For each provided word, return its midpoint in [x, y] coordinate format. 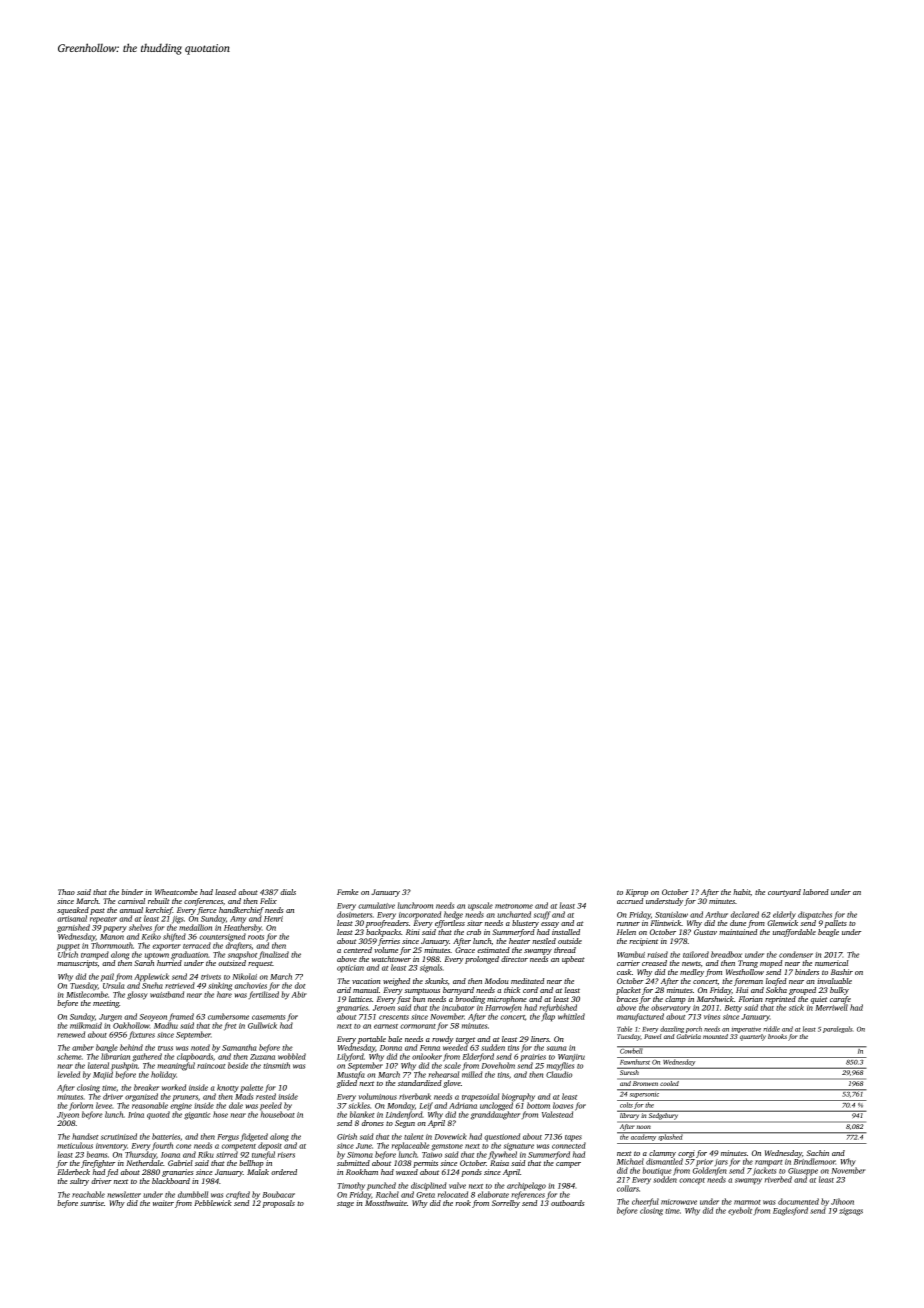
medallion [195, 927]
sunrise [92, 1203]
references [528, 1195]
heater [519, 941]
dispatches [815, 915]
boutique [657, 1171]
